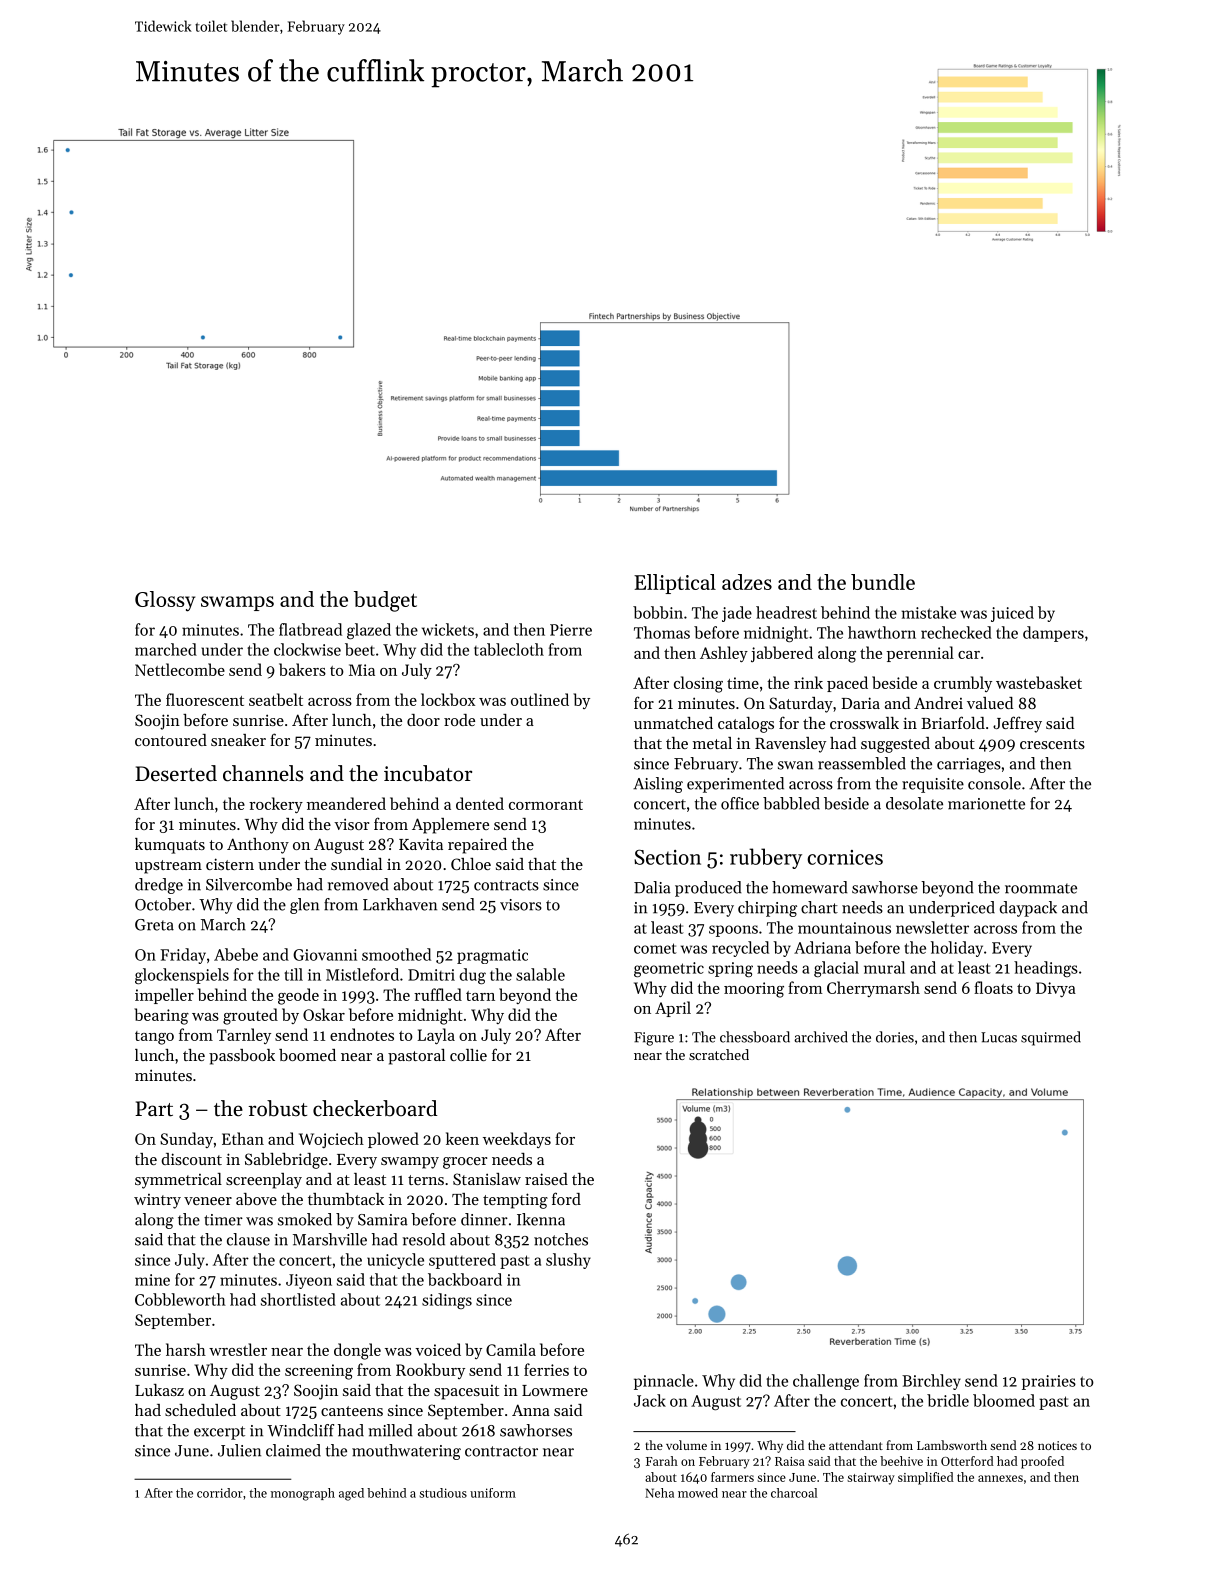  Describe the element at coordinates (385, 601) in the document. I see `budget` at that location.
